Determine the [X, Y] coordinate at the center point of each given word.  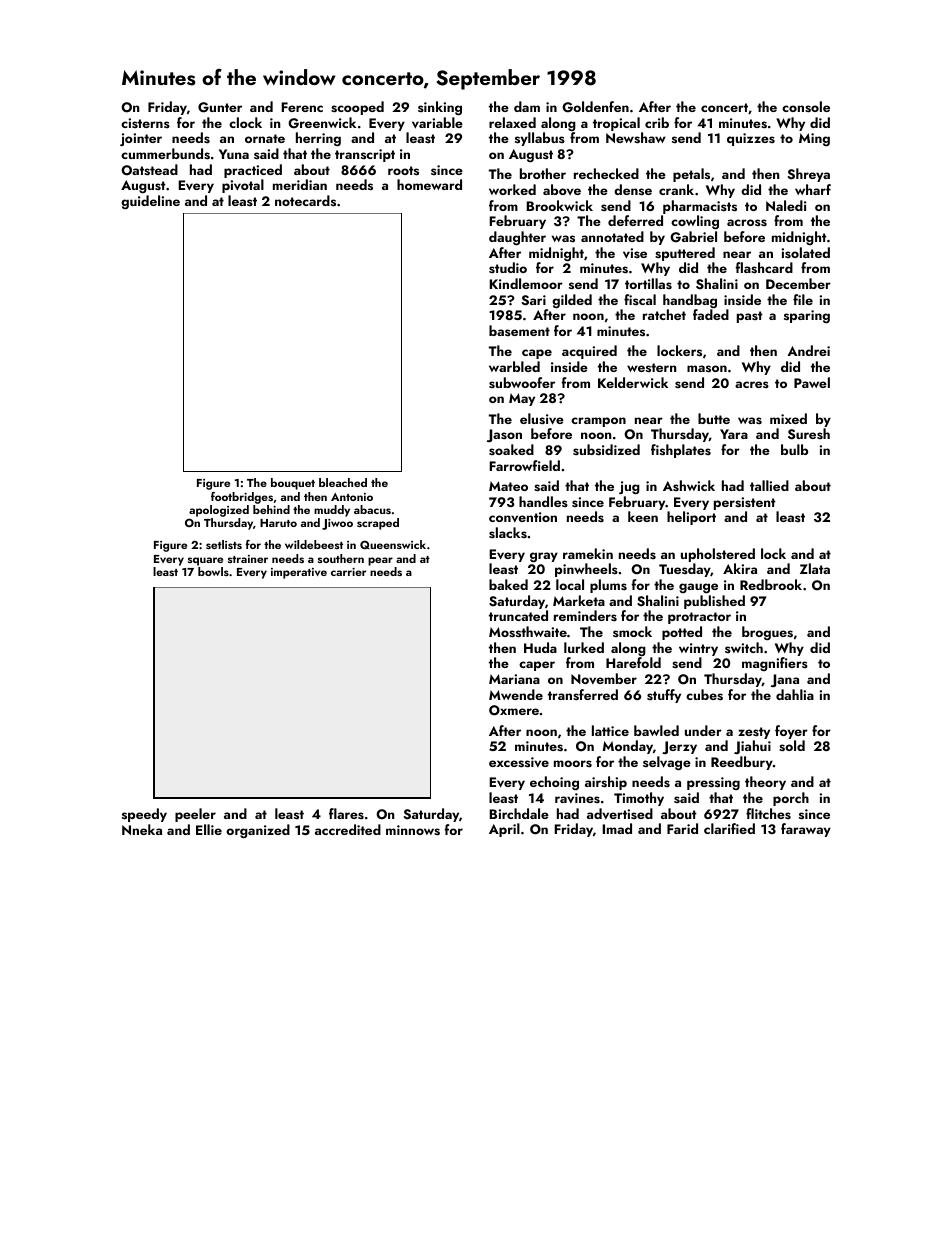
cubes [704, 695]
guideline [150, 202]
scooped [357, 108]
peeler [195, 815]
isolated [805, 252]
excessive [519, 762]
